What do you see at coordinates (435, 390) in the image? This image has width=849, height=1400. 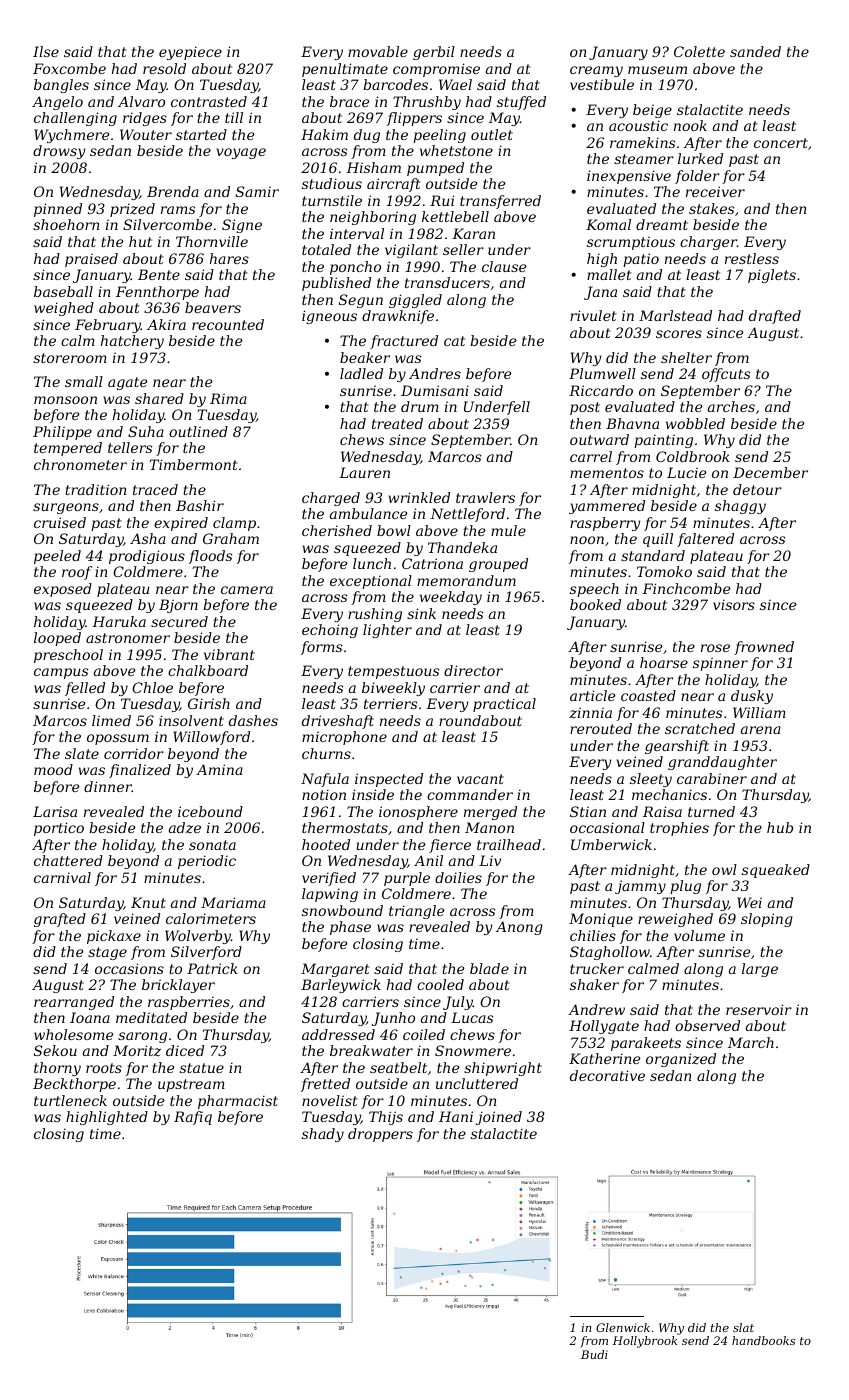 I see `Dumisani` at bounding box center [435, 390].
